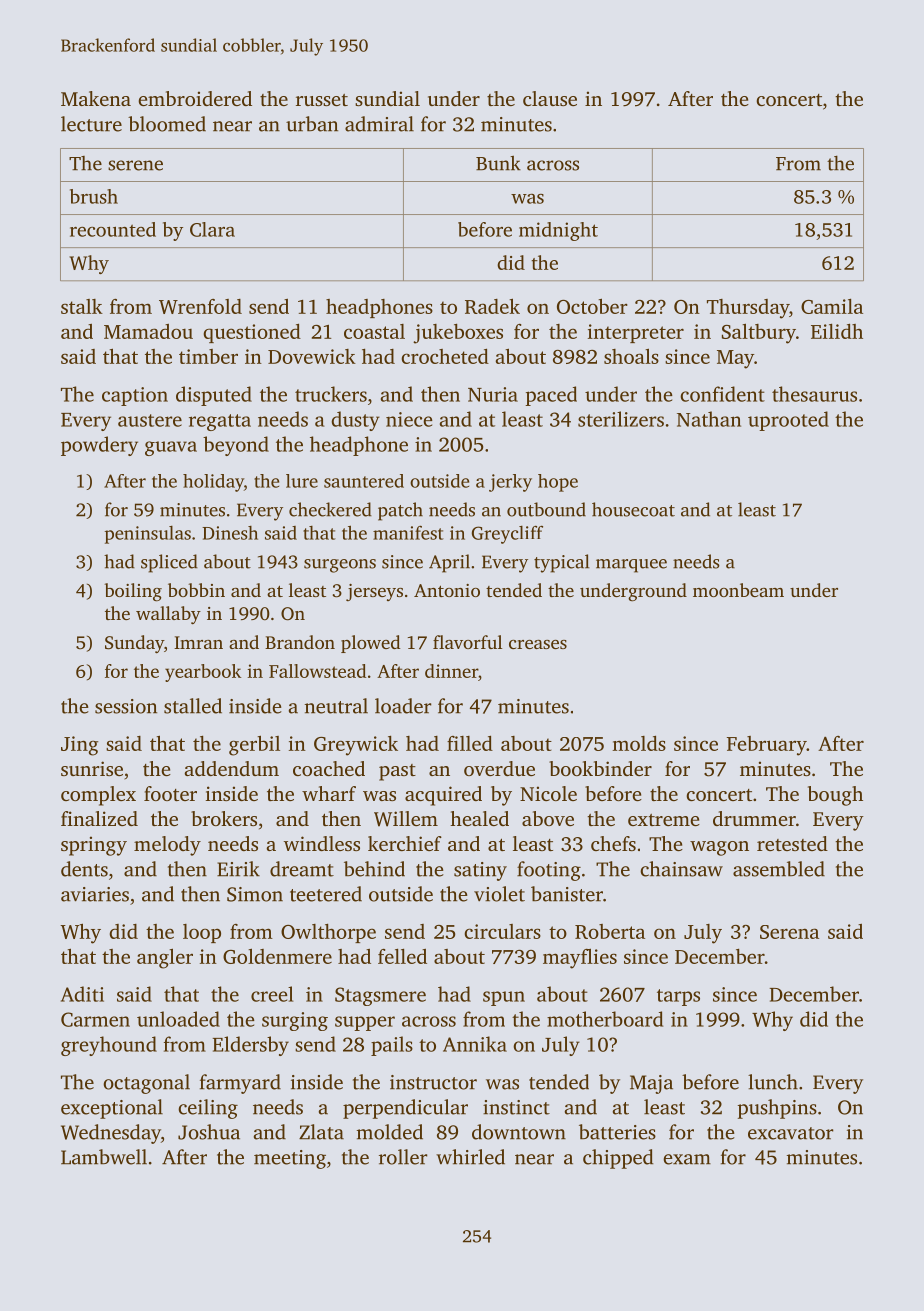  What do you see at coordinates (403, 1157) in the document?
I see `roller` at bounding box center [403, 1157].
